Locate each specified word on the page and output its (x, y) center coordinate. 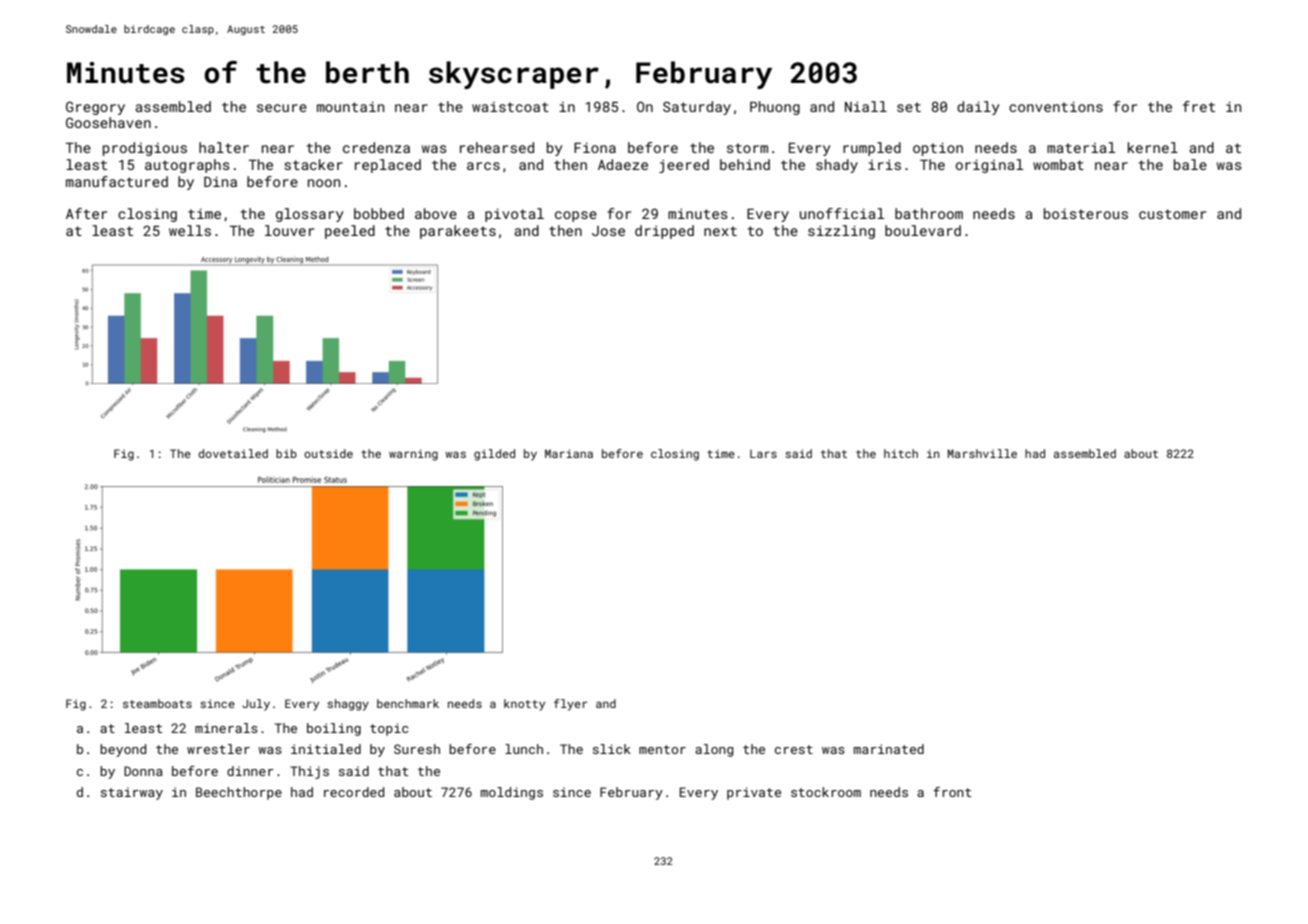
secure (282, 108)
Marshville (982, 453)
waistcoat (510, 107)
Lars (763, 454)
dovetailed (233, 453)
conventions (1056, 106)
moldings (512, 793)
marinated (889, 749)
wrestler (218, 749)
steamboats (157, 703)
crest (794, 749)
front (952, 792)
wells (190, 230)
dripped (664, 232)
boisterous (1086, 213)
